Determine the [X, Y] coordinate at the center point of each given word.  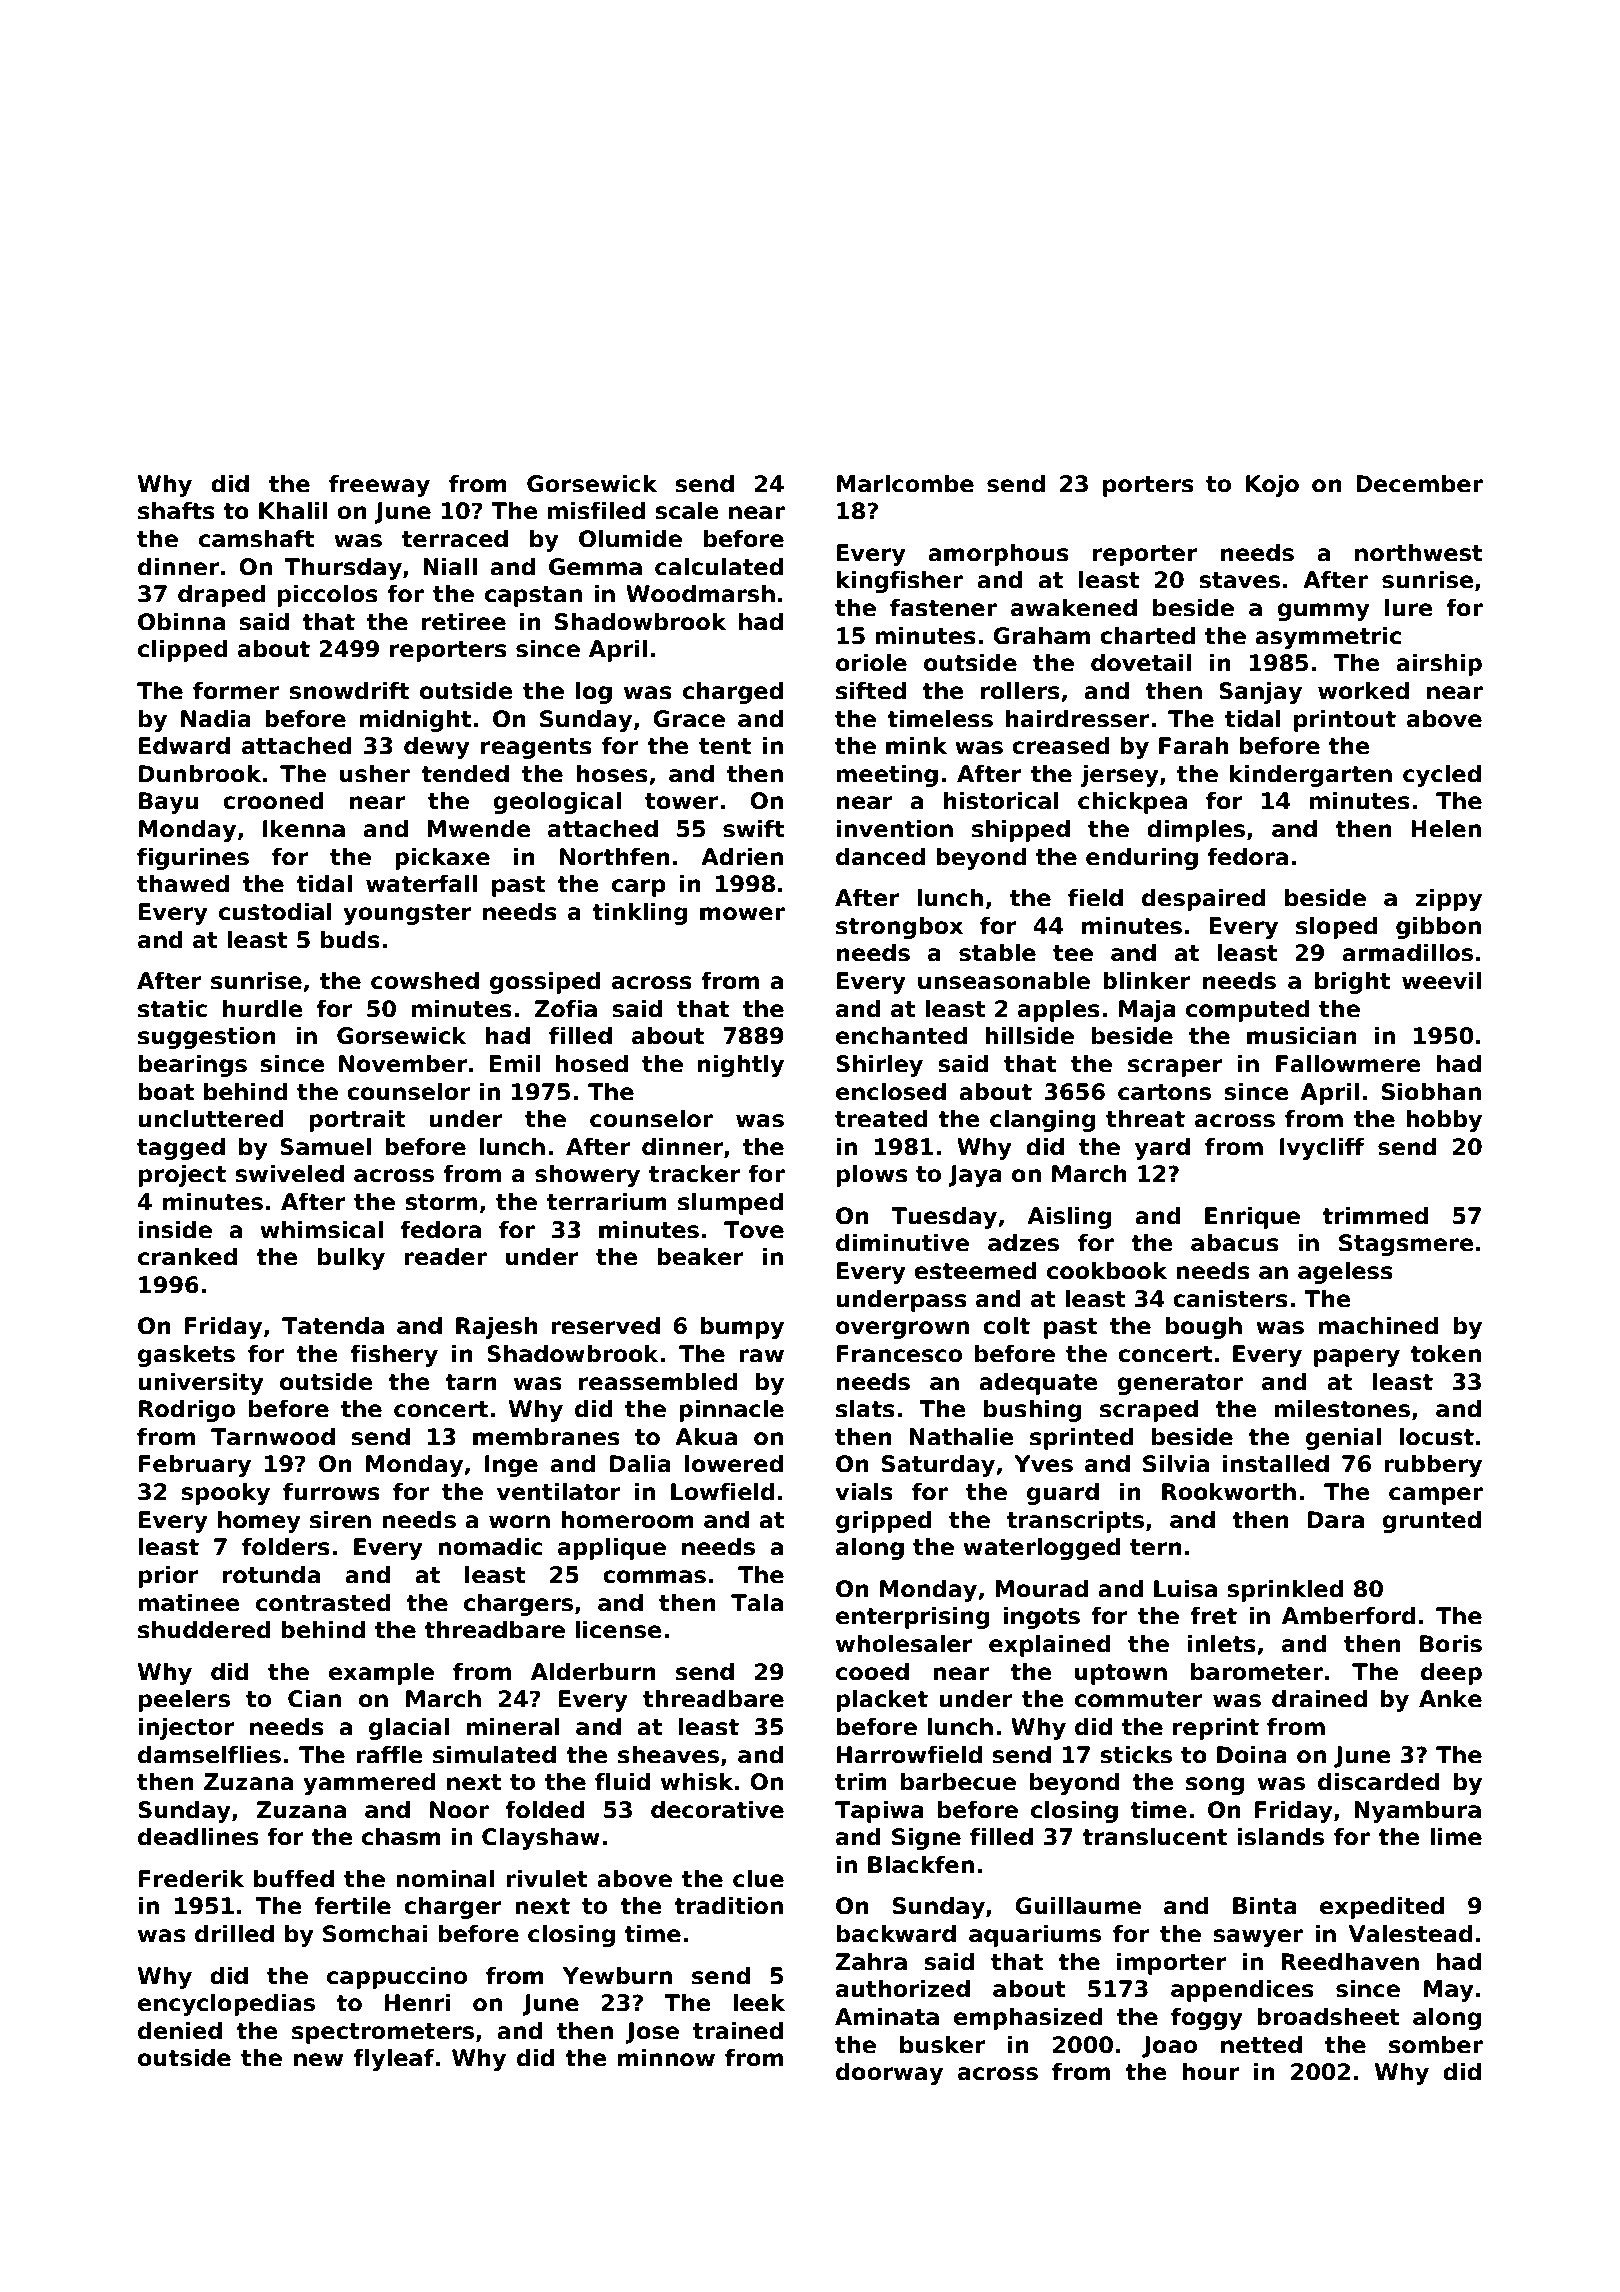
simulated [494, 1755]
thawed [183, 884]
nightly [741, 1066]
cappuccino [397, 1978]
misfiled [596, 511]
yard [1162, 1149]
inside [175, 1230]
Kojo [1272, 486]
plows [872, 1176]
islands [1281, 1837]
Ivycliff [1322, 1149]
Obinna [181, 622]
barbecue [958, 1782]
